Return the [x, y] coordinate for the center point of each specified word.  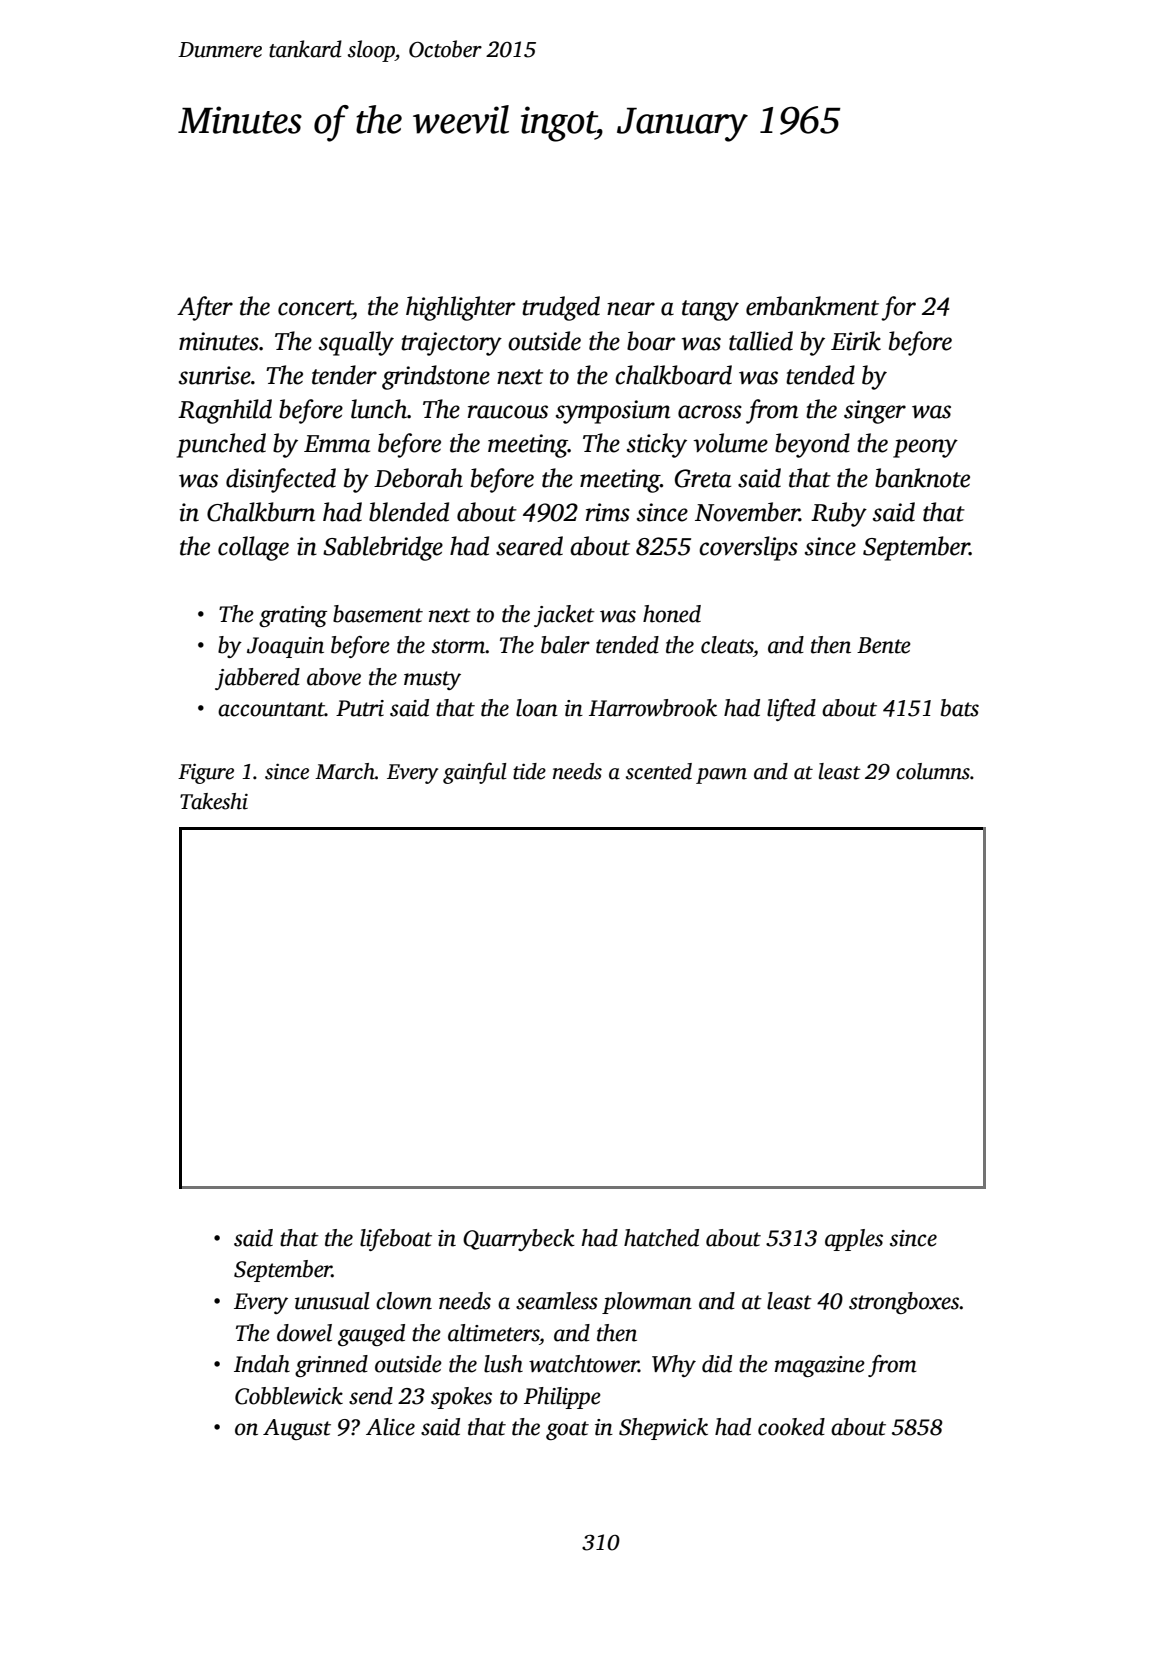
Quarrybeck [519, 1240]
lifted [791, 710]
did [717, 1364]
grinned [331, 1366]
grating [293, 616]
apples [854, 1240]
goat [567, 1430]
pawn [721, 776]
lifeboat [396, 1240]
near [631, 309]
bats [960, 708]
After [205, 308]
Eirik [856, 341]
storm [459, 646]
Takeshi [214, 801]
